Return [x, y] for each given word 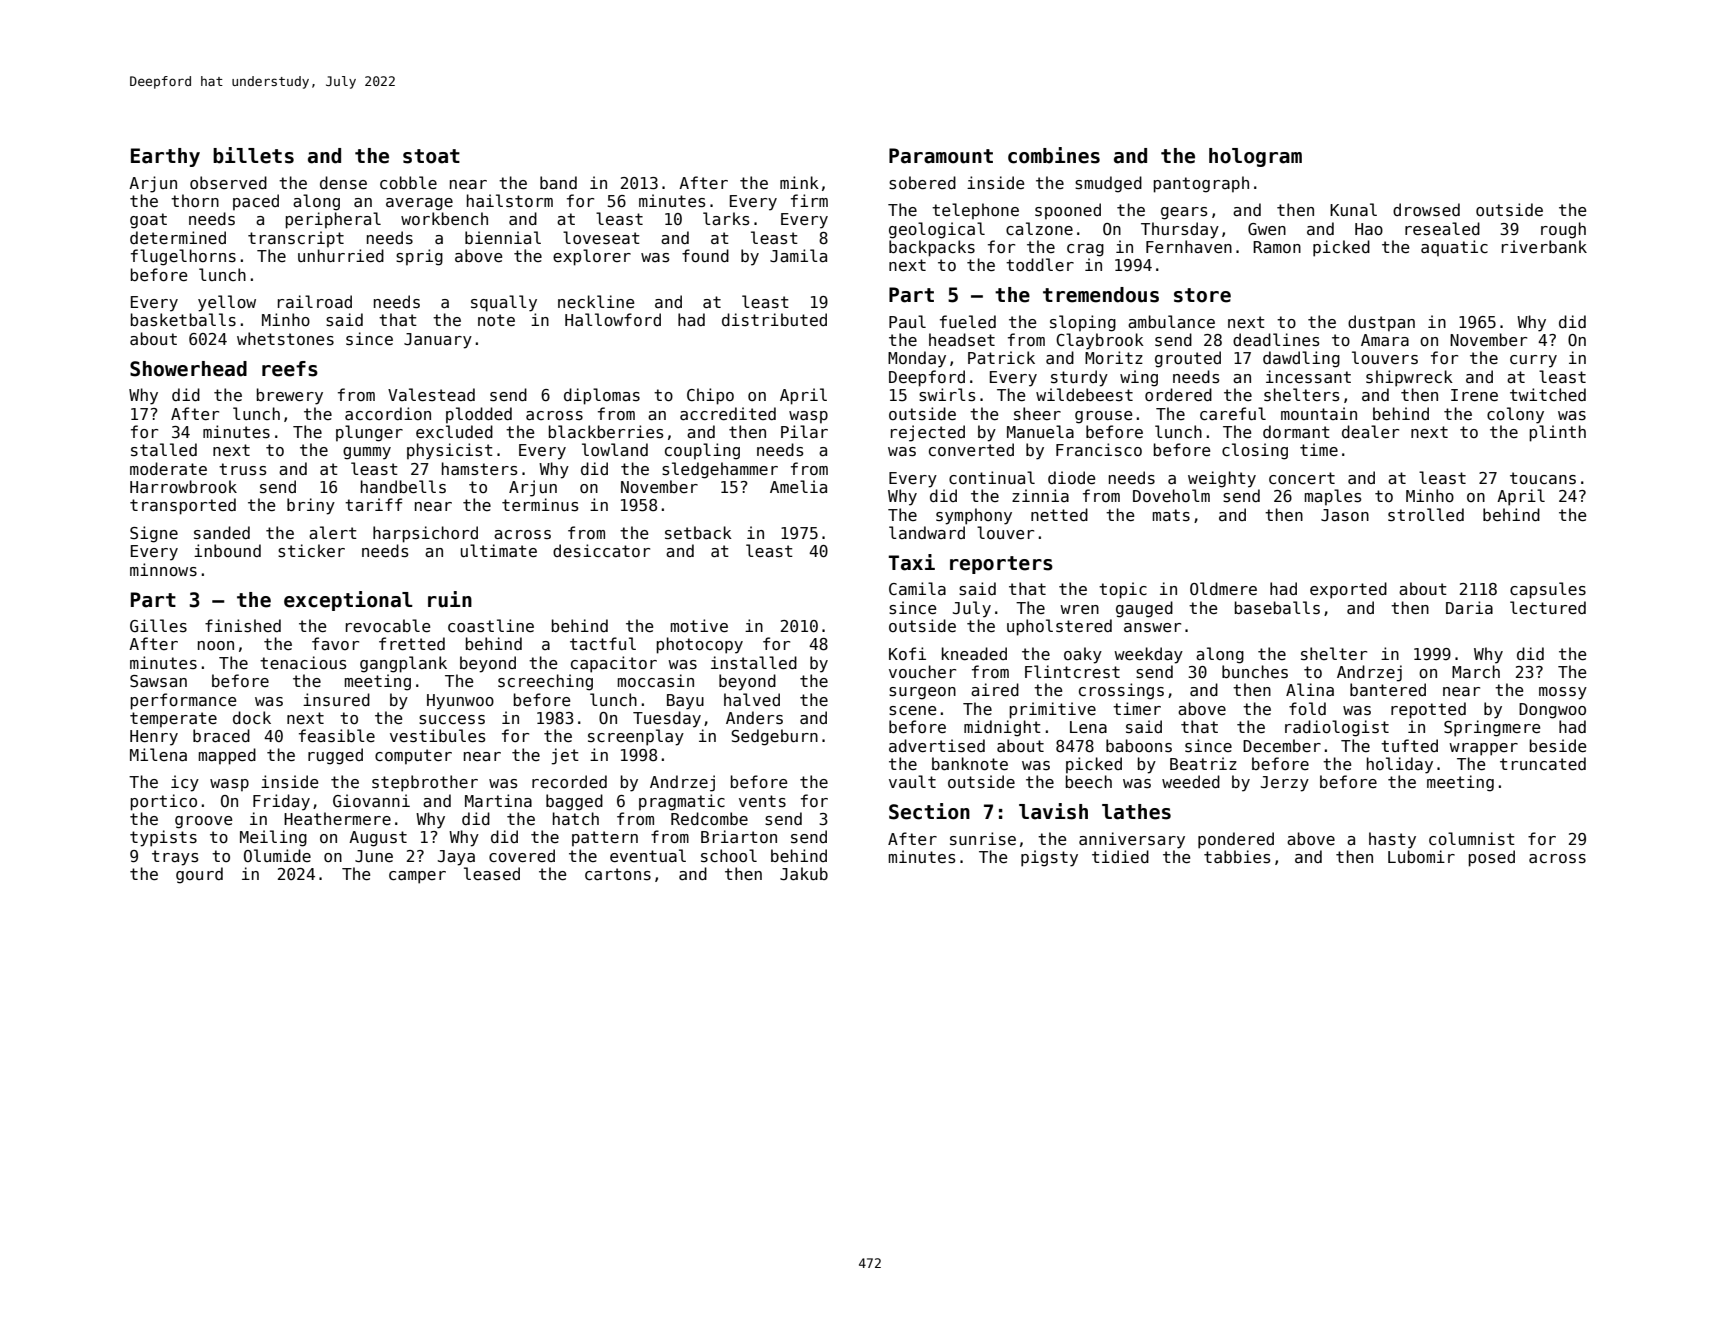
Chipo [710, 396]
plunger [369, 433]
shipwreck [1409, 378]
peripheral [333, 220]
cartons [618, 874]
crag [1085, 250]
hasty [1392, 840]
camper [417, 877]
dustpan [1381, 323]
